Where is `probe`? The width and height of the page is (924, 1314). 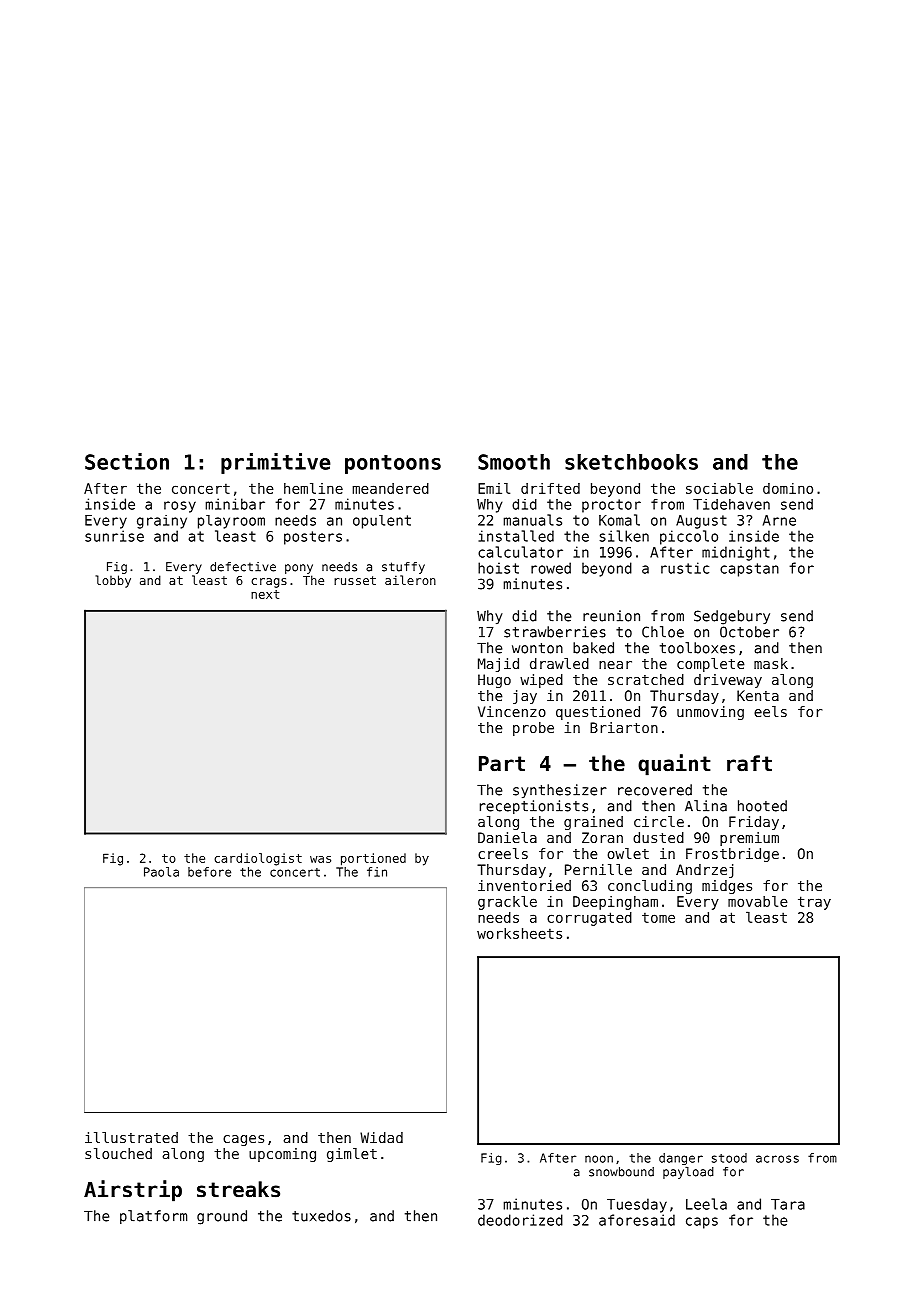 probe is located at coordinates (533, 729).
